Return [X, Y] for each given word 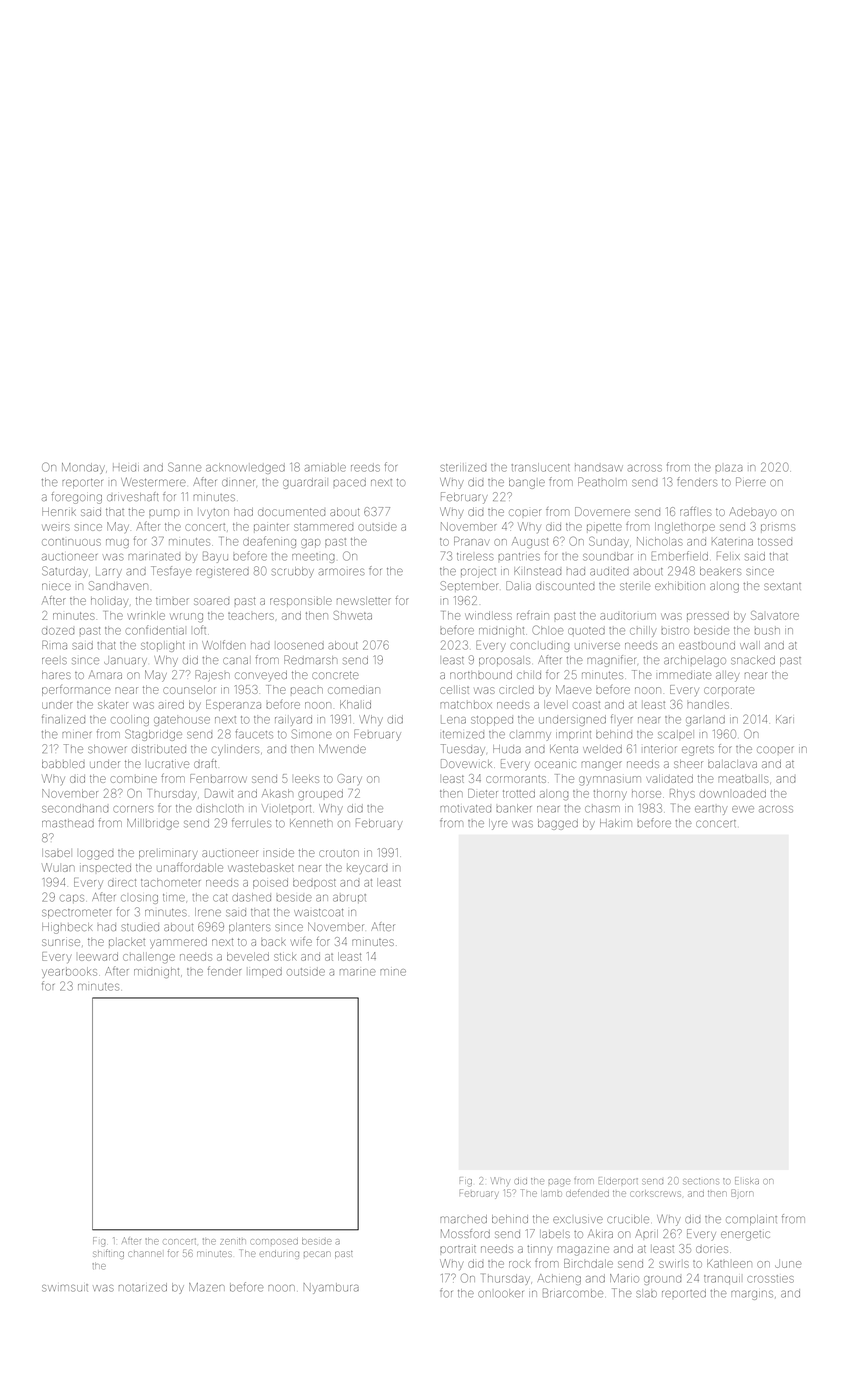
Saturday [65, 572]
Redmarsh [310, 660]
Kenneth [311, 823]
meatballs [743, 779]
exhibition [680, 586]
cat [220, 898]
